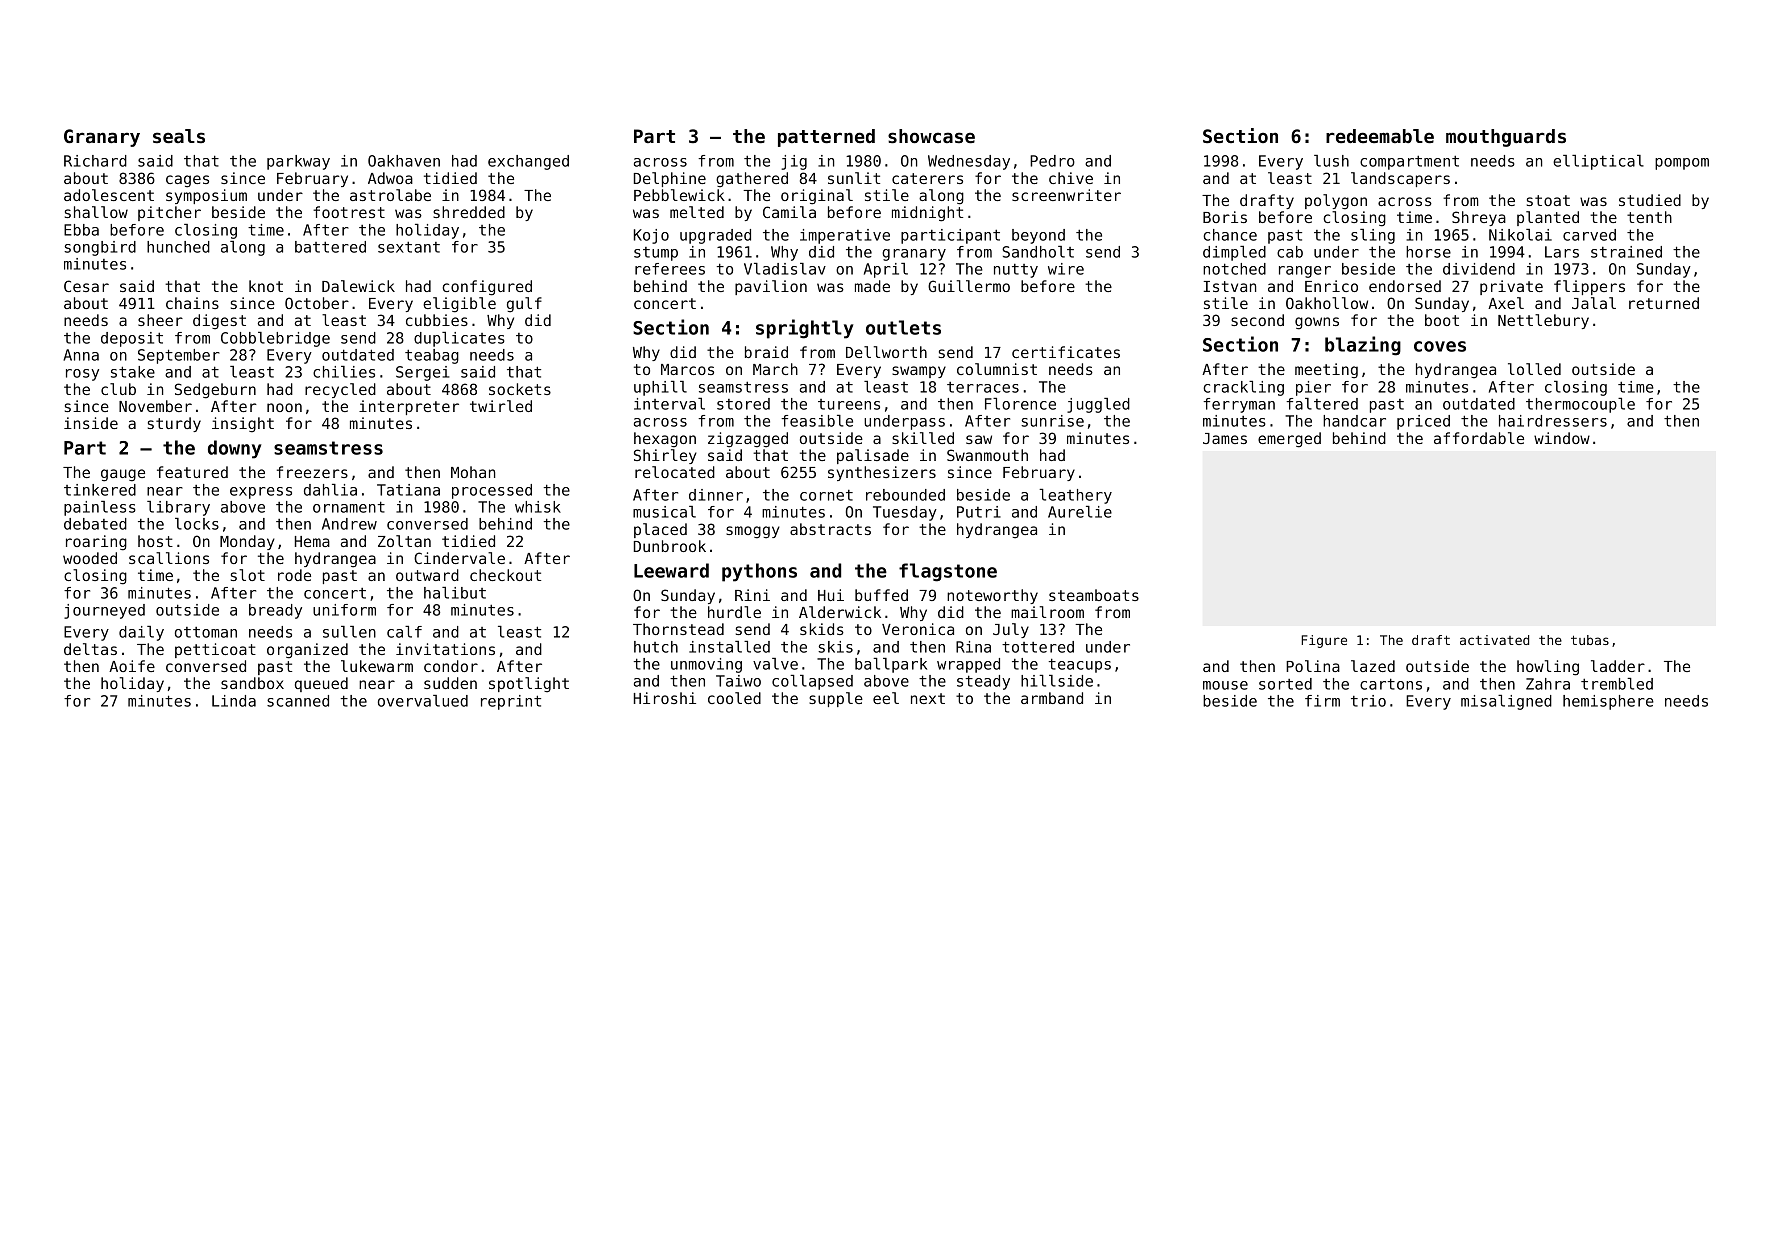 The height and width of the screenshot is (1258, 1779). What do you see at coordinates (1580, 405) in the screenshot?
I see `thermocouple` at bounding box center [1580, 405].
